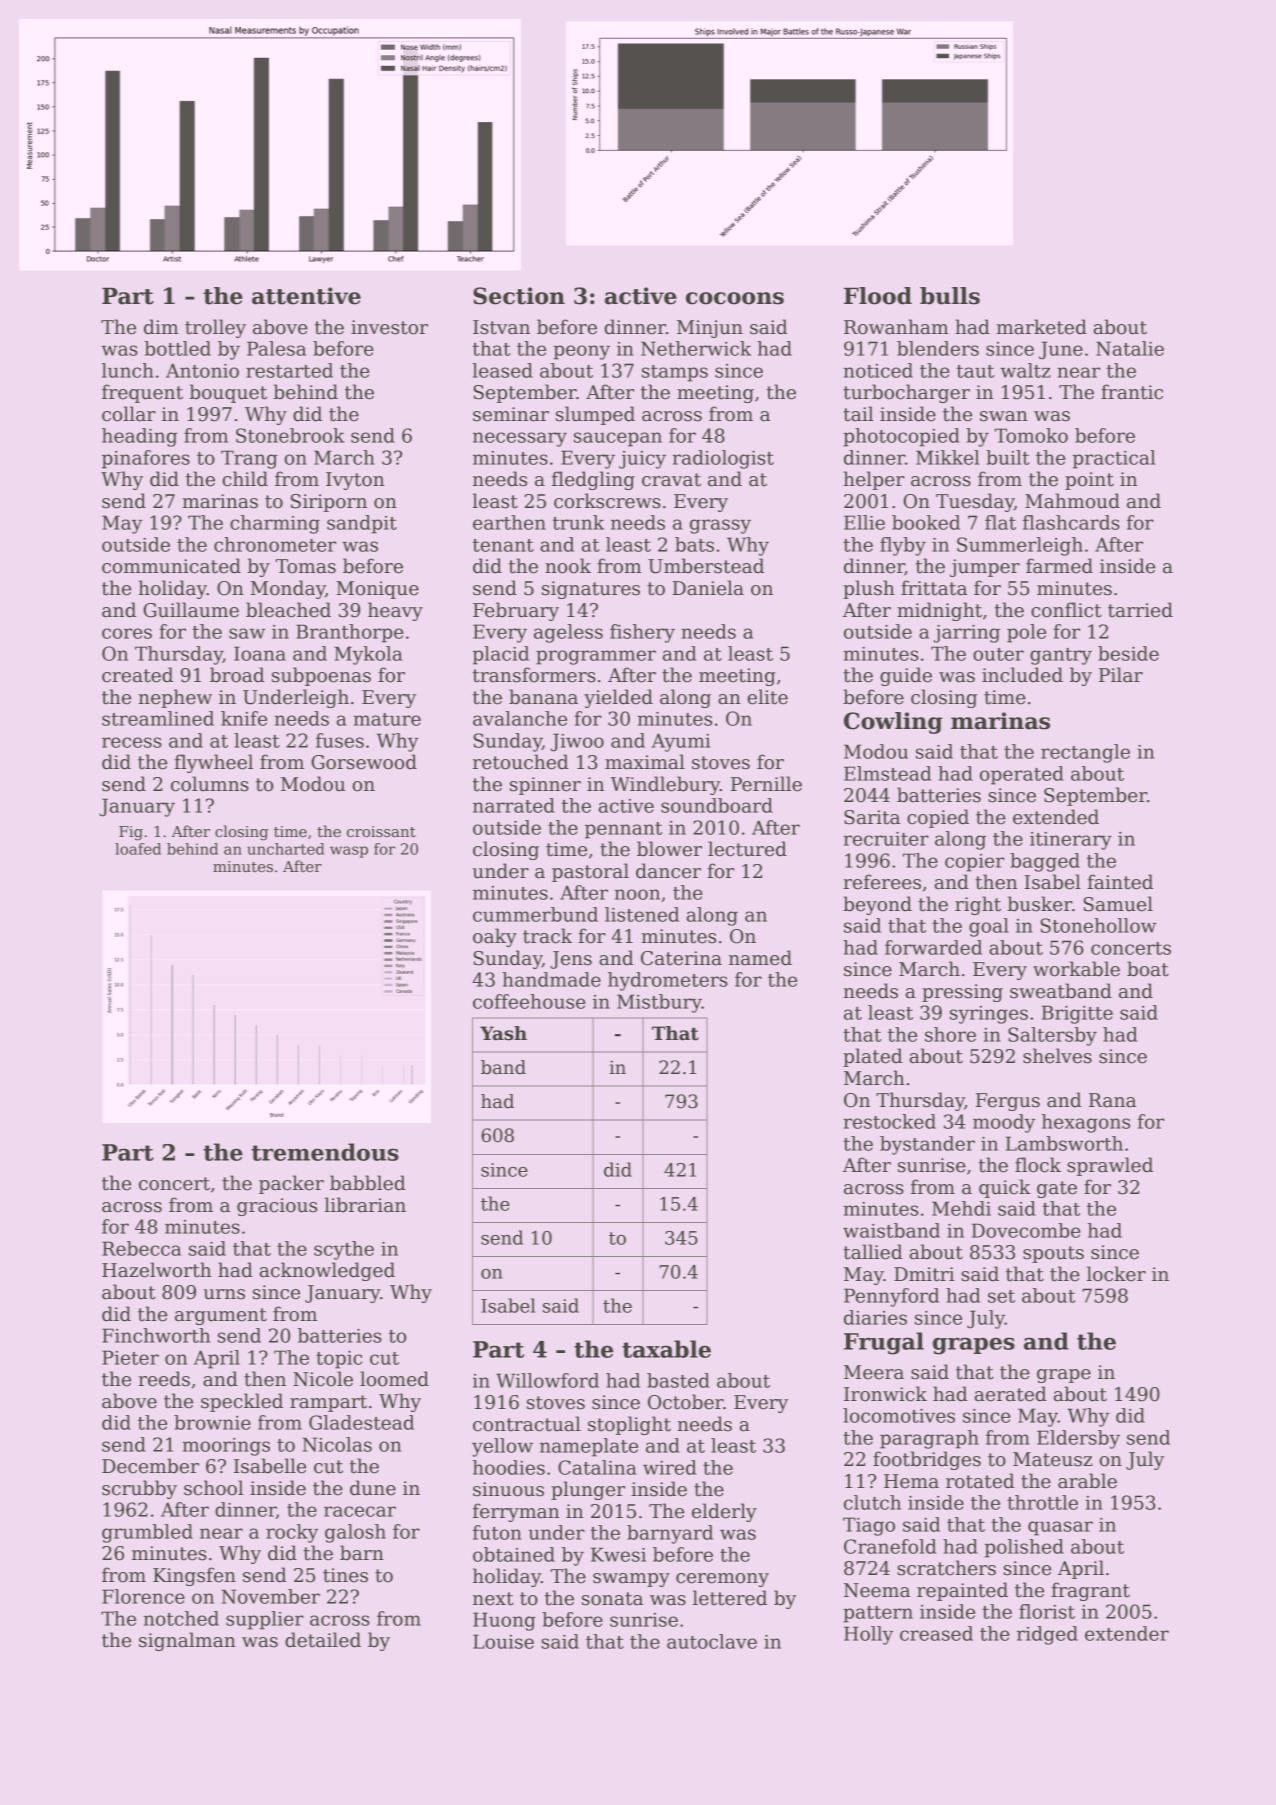 The image size is (1276, 1805). Describe the element at coordinates (1059, 566) in the image. I see `farmed` at that location.
